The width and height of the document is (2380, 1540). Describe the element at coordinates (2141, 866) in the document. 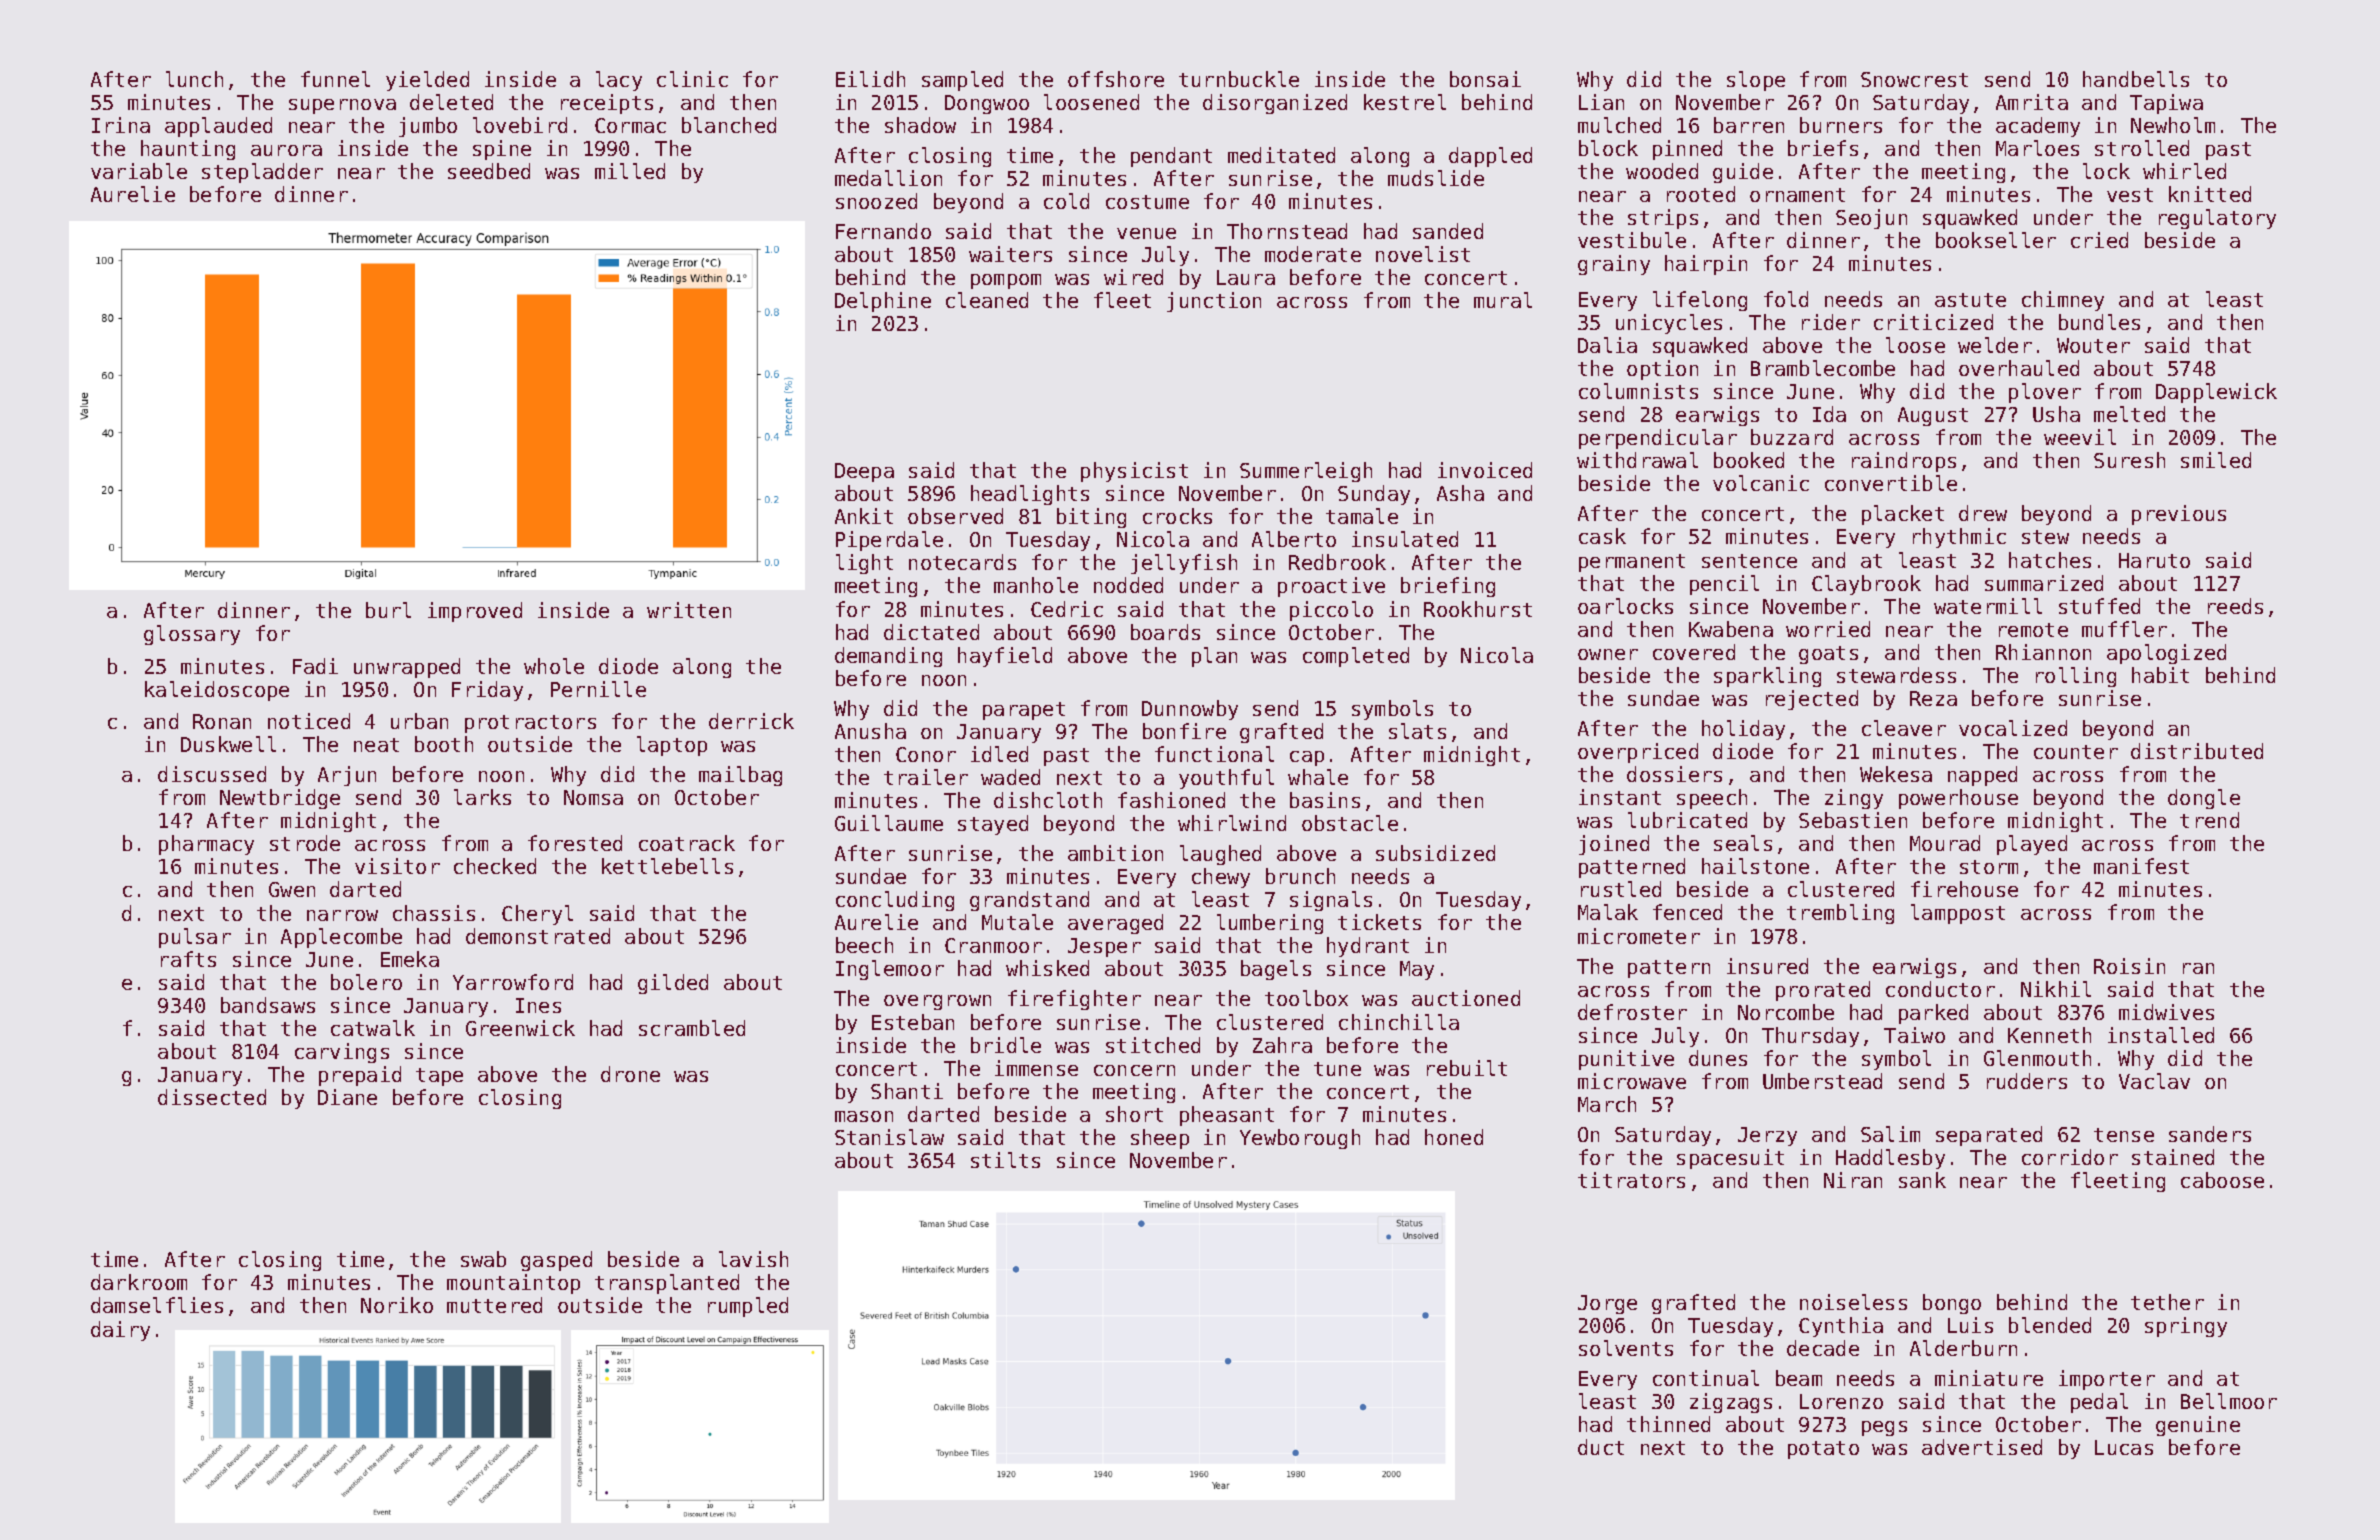

I see `manifest` at that location.
